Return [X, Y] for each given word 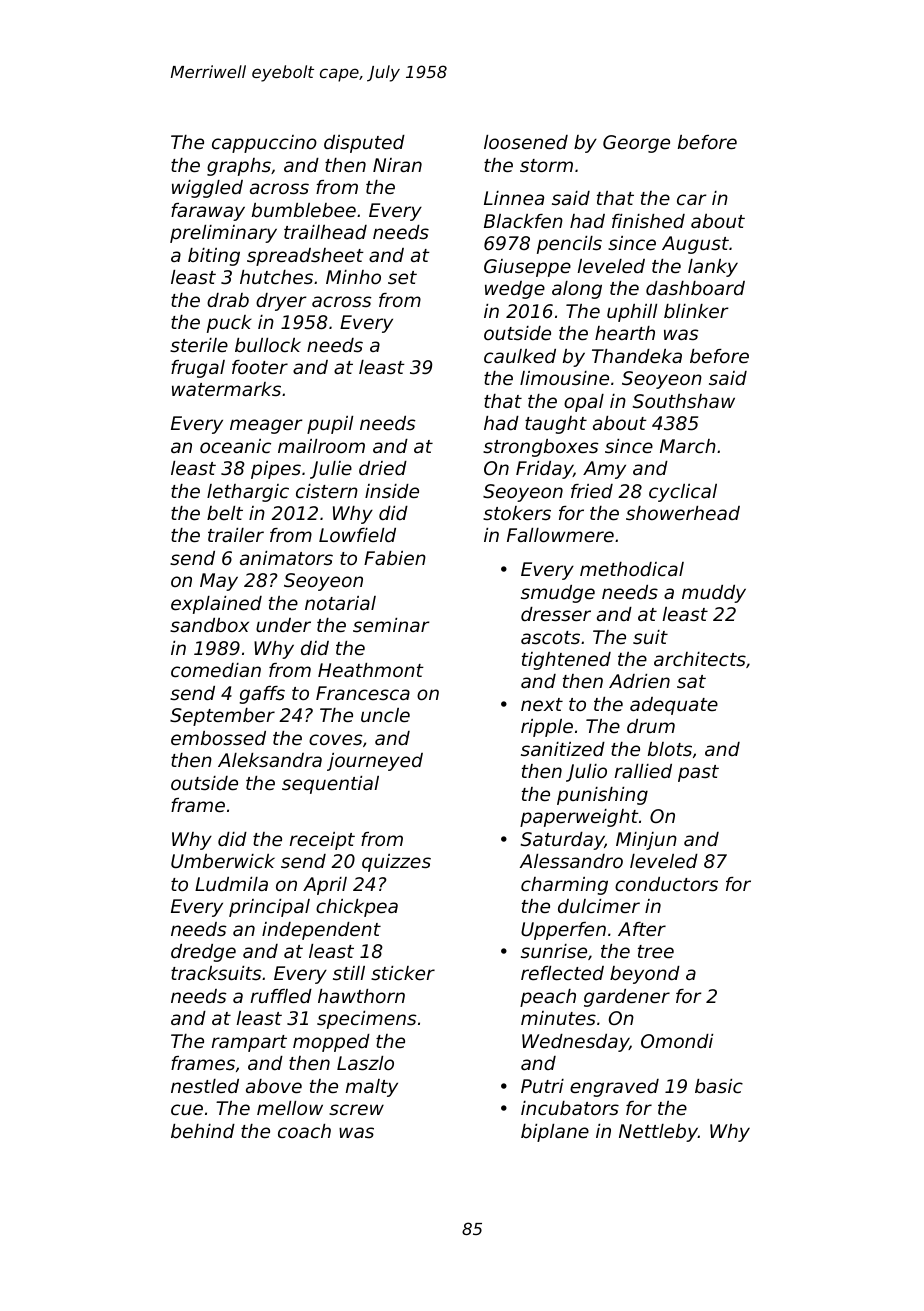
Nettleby [658, 1133]
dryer [281, 302]
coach [304, 1131]
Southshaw [684, 401]
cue [187, 1109]
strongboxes [541, 448]
